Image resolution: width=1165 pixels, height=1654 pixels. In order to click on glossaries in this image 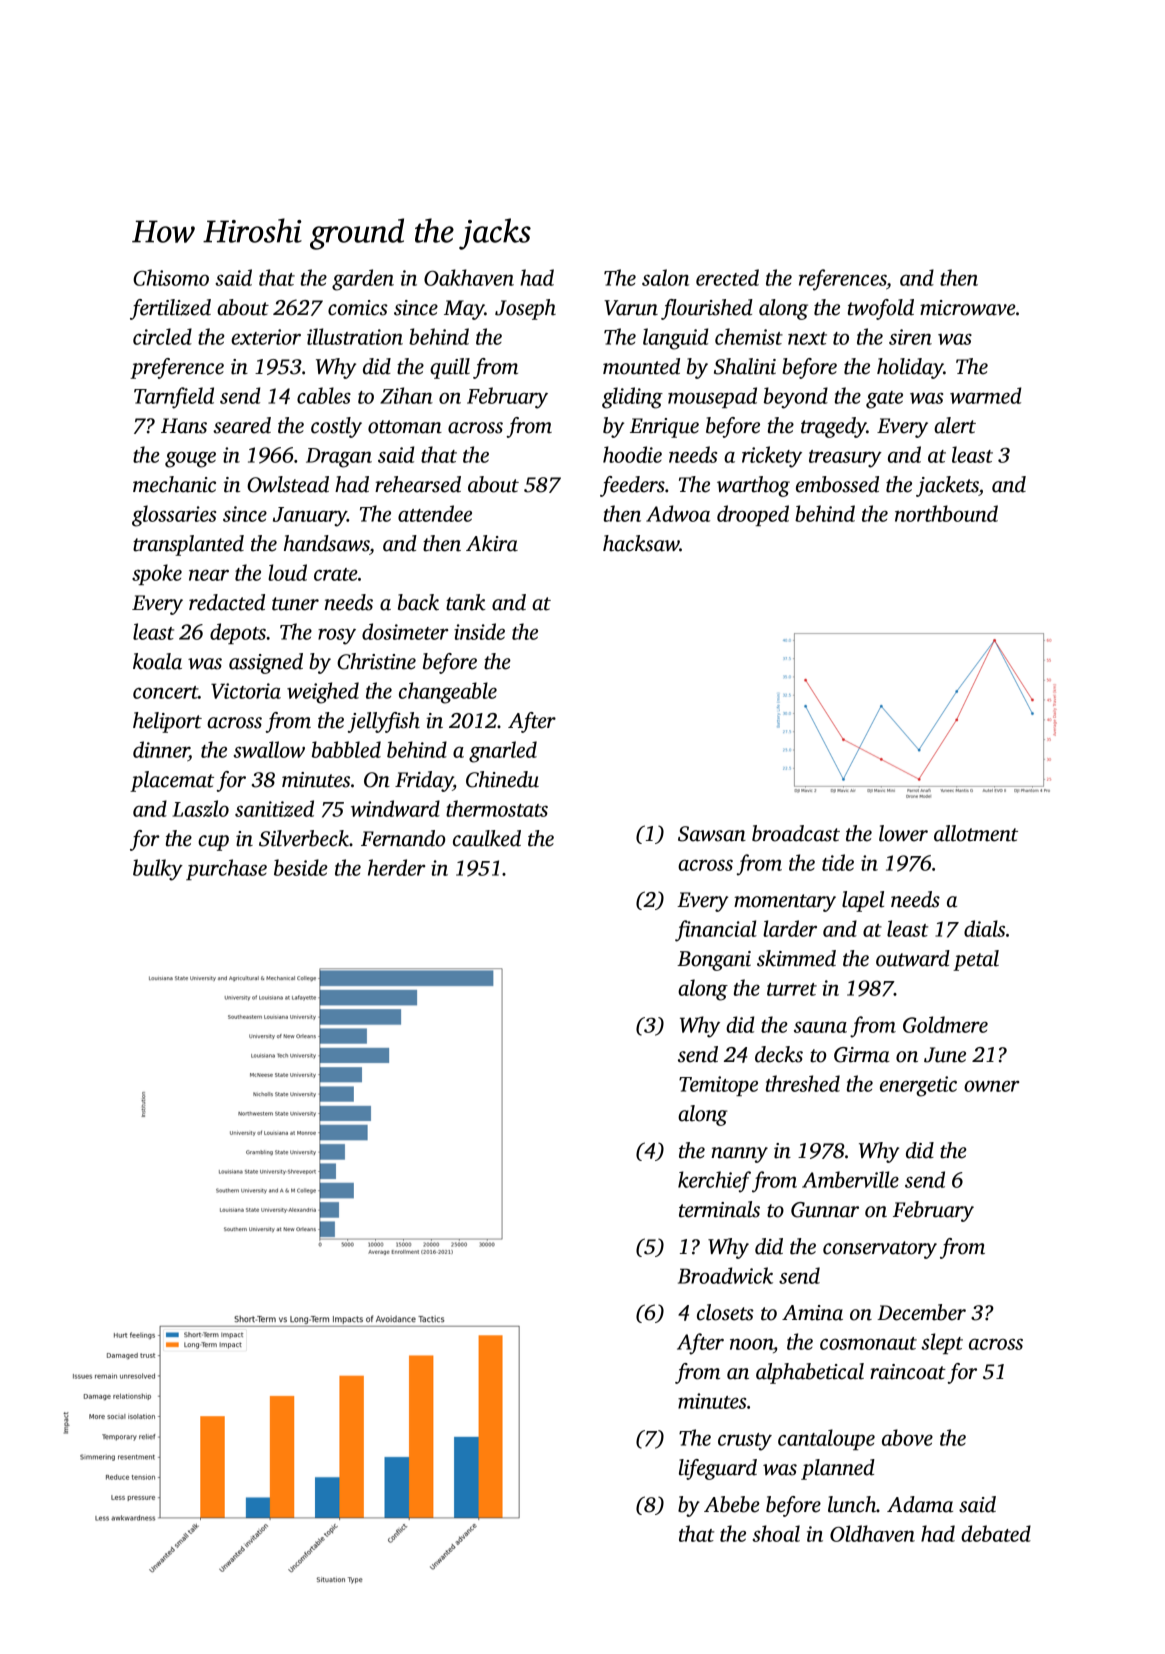, I will do `click(174, 516)`.
